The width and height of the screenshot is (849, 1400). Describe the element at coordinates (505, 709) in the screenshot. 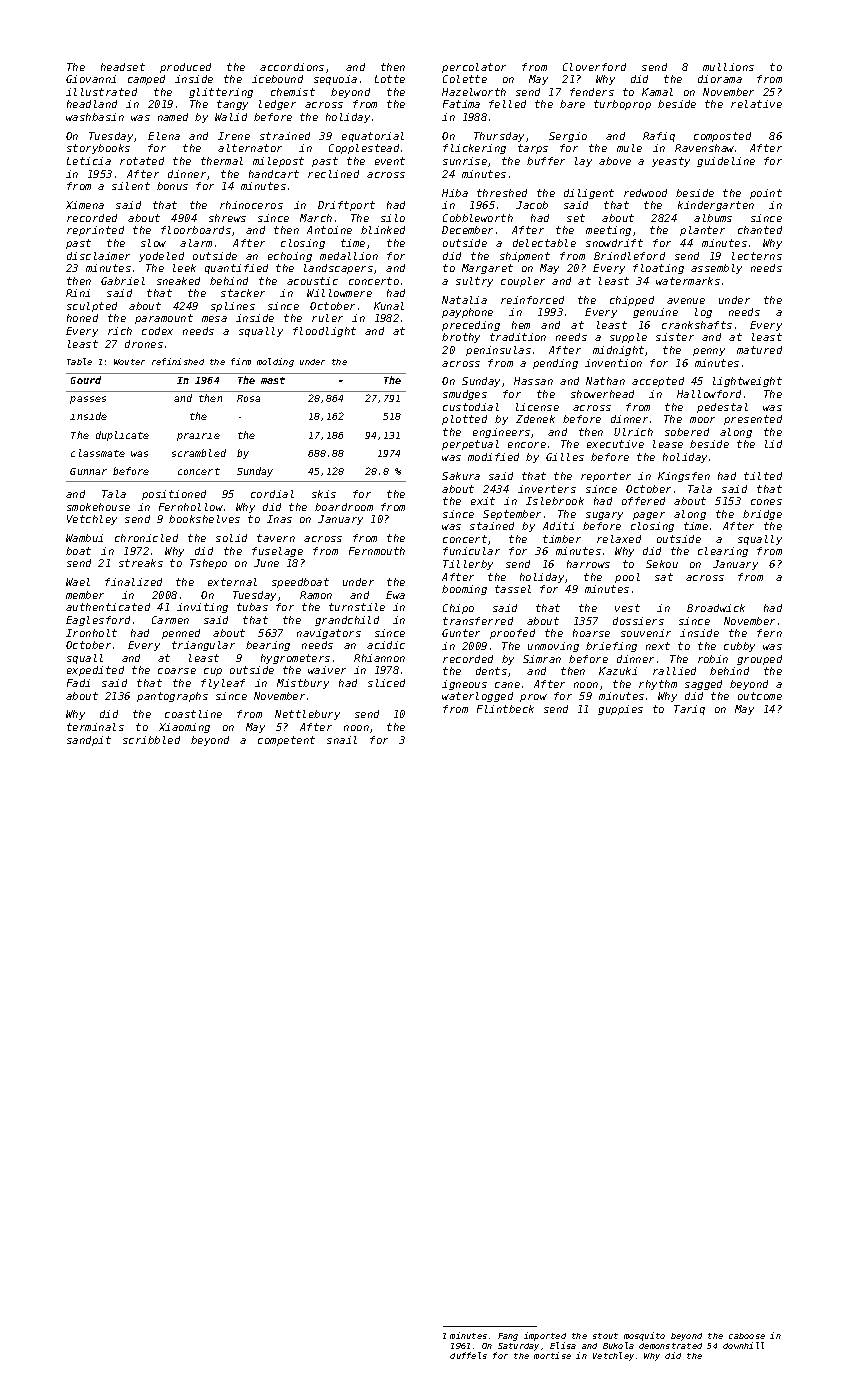

I see `Flintbeck` at that location.
